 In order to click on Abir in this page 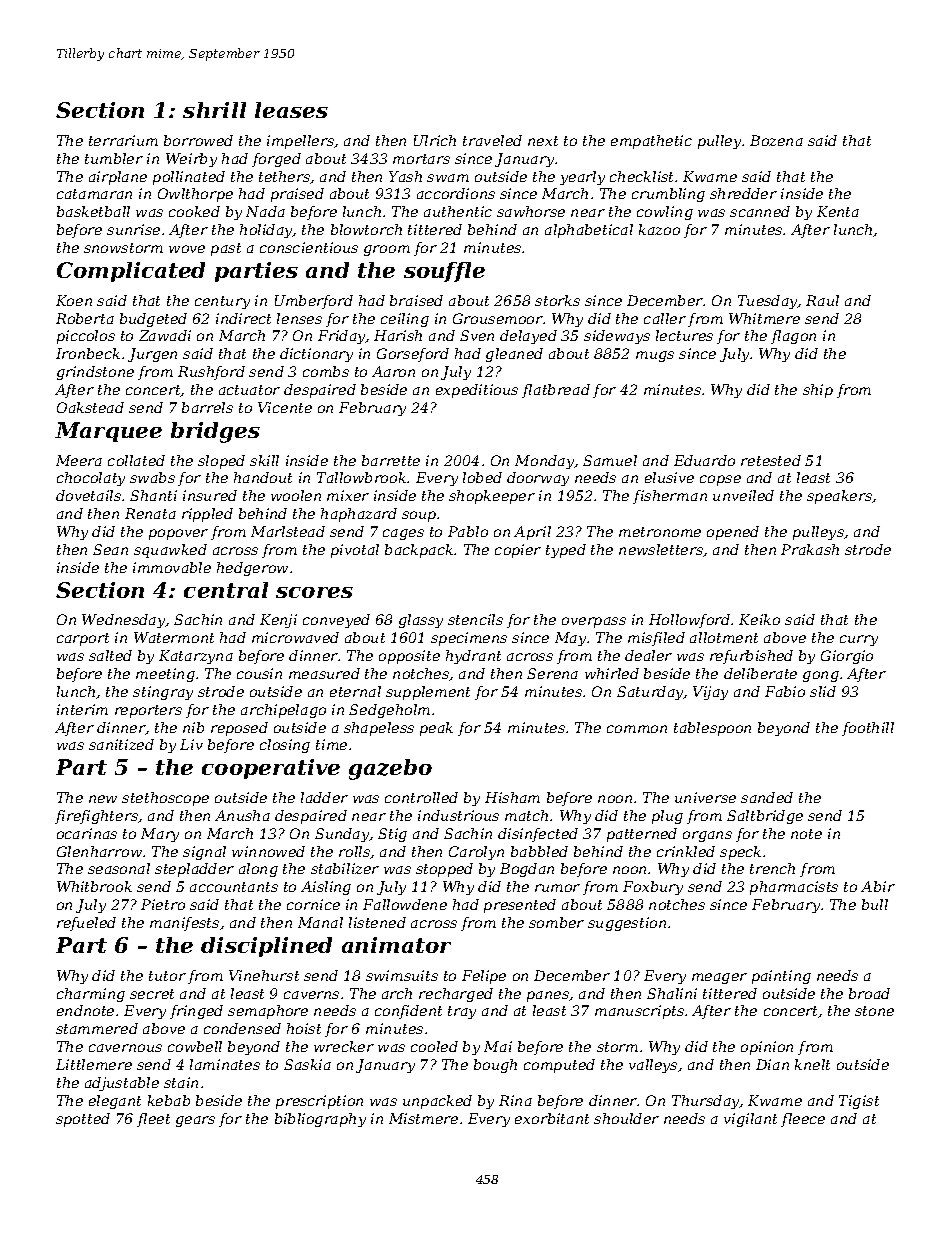, I will do `click(878, 886)`.
